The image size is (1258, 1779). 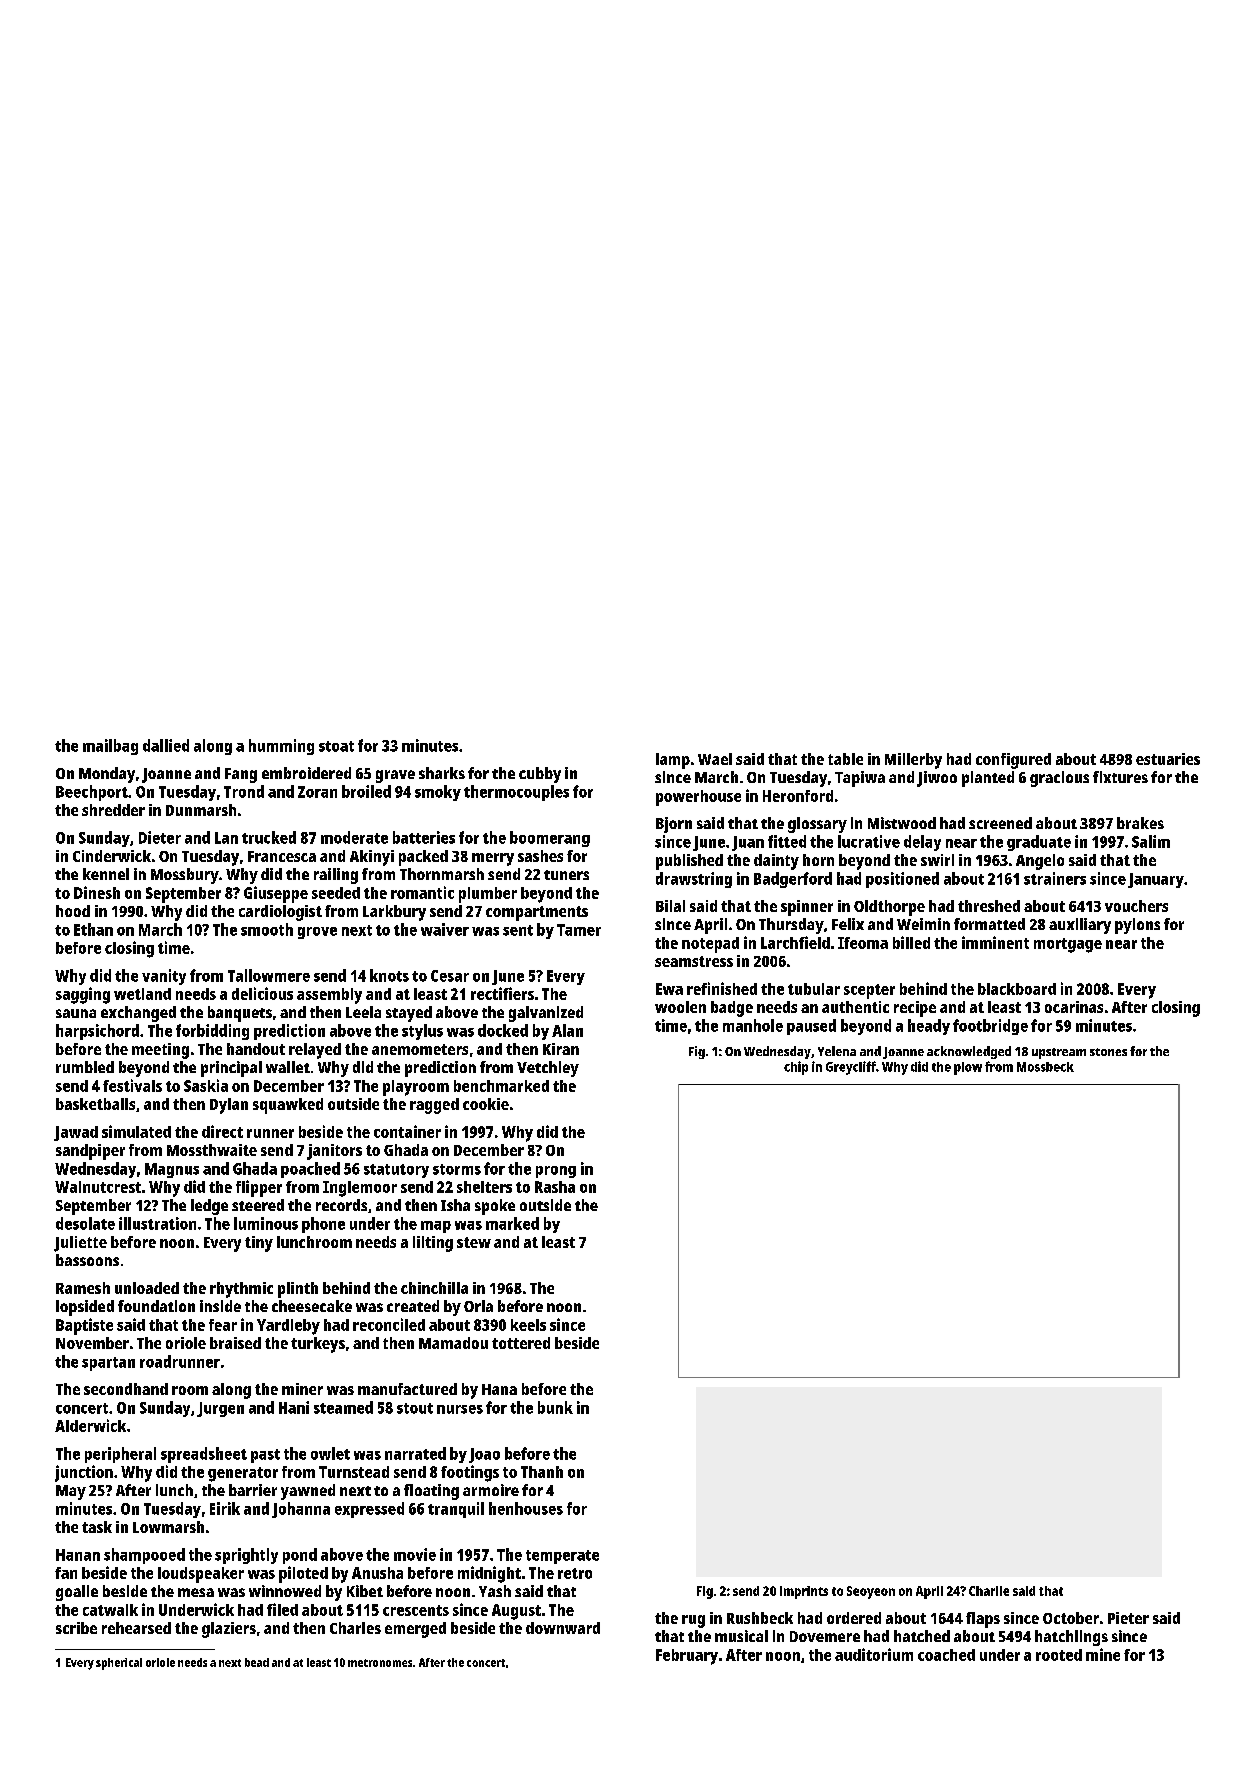 I want to click on barrier, so click(x=253, y=1490).
